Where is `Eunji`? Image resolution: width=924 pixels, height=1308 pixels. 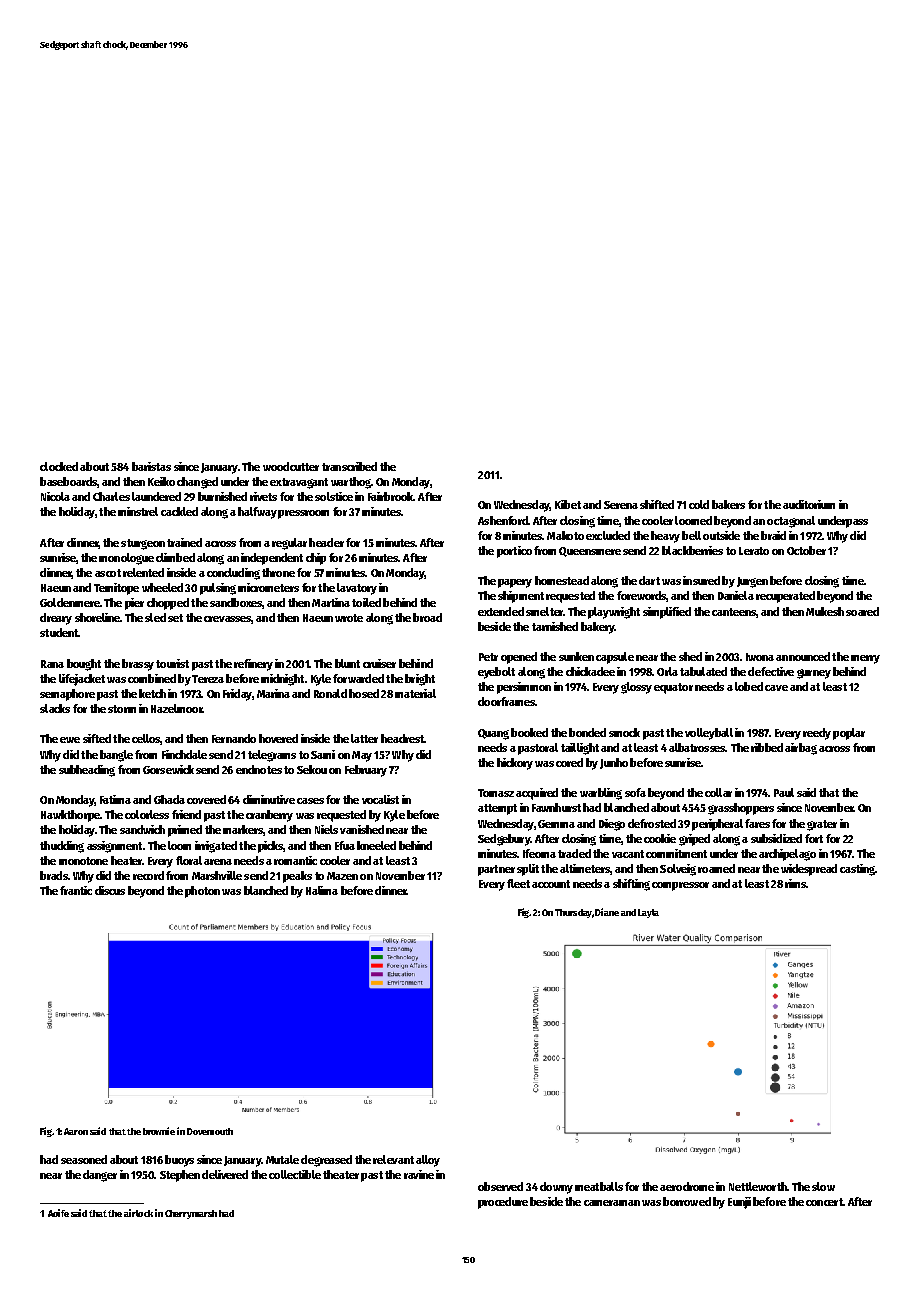
Eunji is located at coordinates (739, 1203).
